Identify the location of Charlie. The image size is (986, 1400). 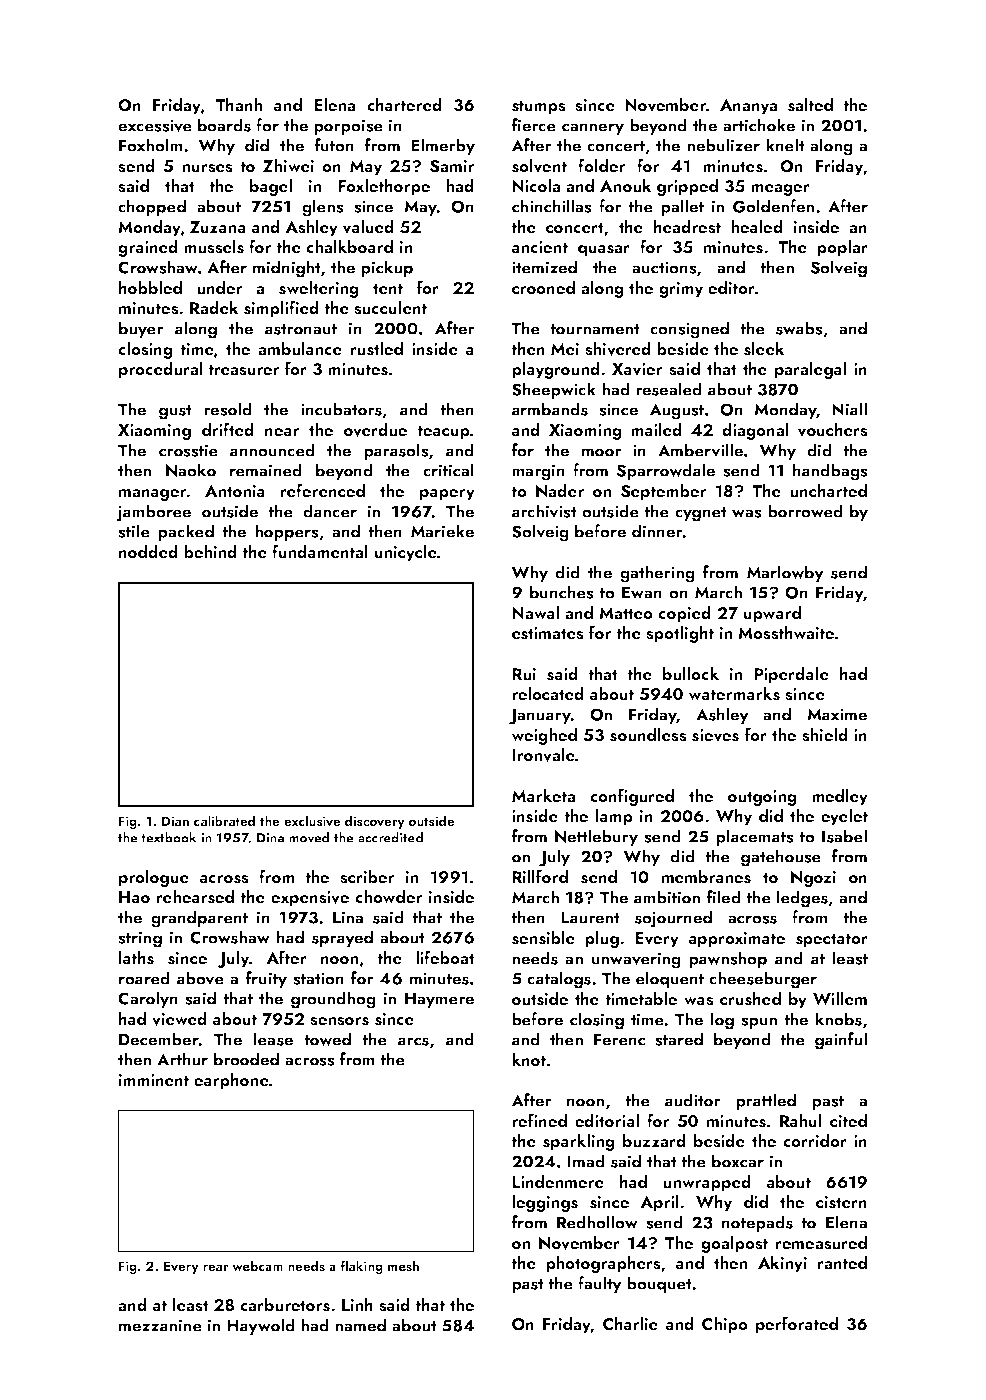
(630, 1324).
